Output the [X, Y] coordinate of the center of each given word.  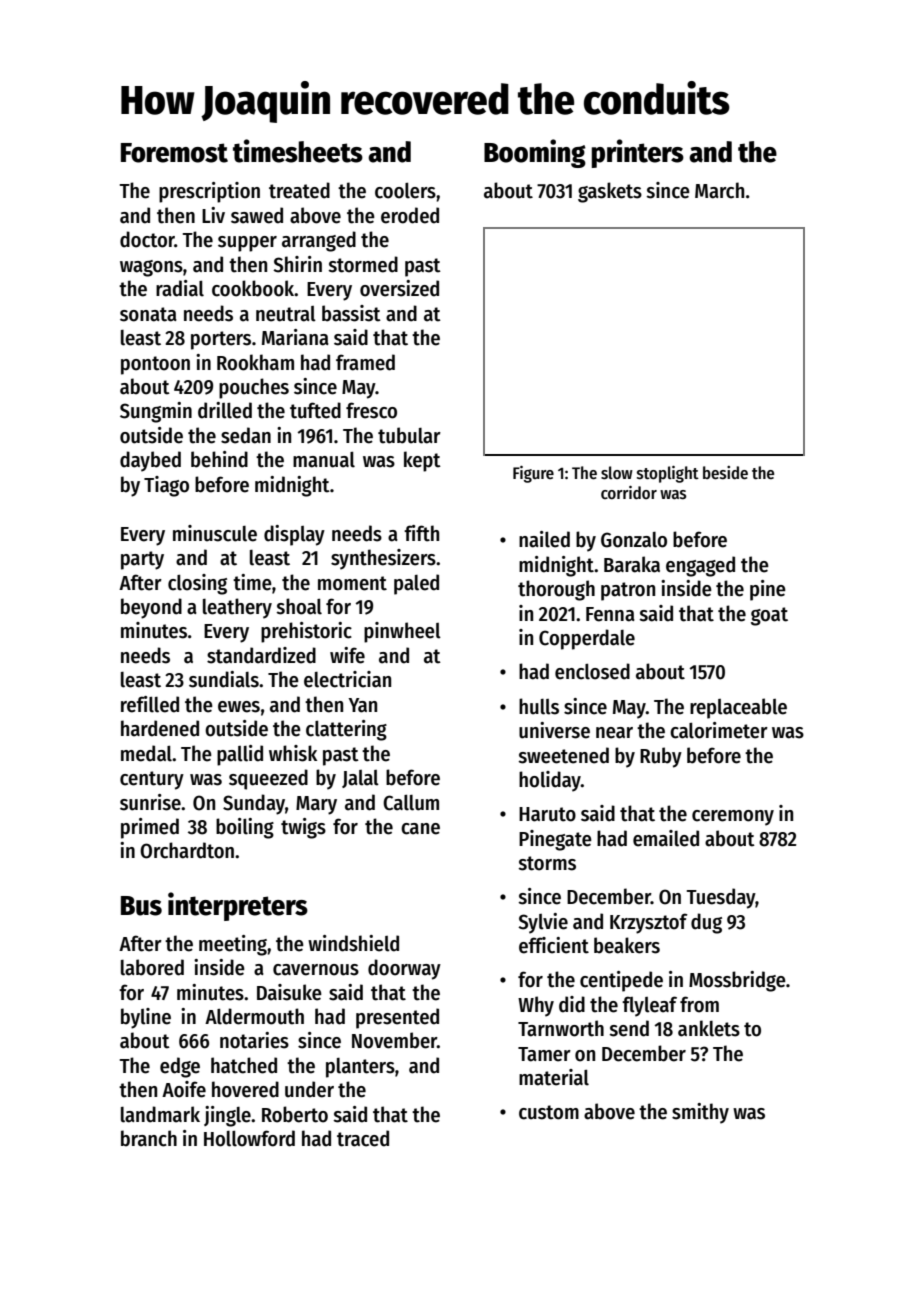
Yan [362, 705]
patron [628, 591]
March [719, 190]
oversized [399, 288]
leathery [237, 608]
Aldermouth [254, 1016]
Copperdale [587, 639]
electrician [347, 679]
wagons [151, 268]
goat [769, 616]
